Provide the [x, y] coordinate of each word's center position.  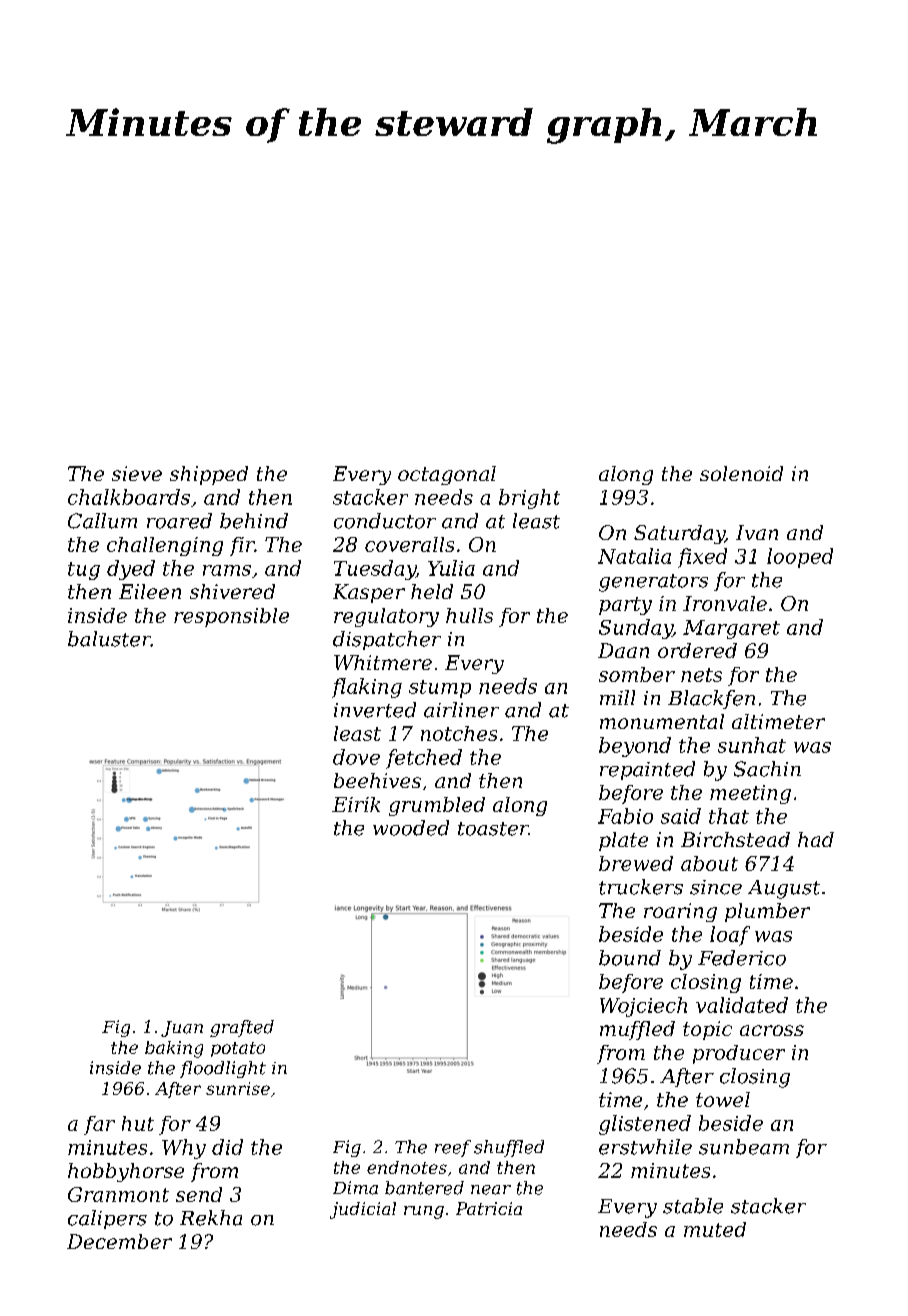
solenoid [741, 473]
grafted [242, 1028]
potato [238, 1049]
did [227, 1147]
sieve [137, 473]
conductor [385, 521]
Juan [182, 1029]
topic [707, 1030]
